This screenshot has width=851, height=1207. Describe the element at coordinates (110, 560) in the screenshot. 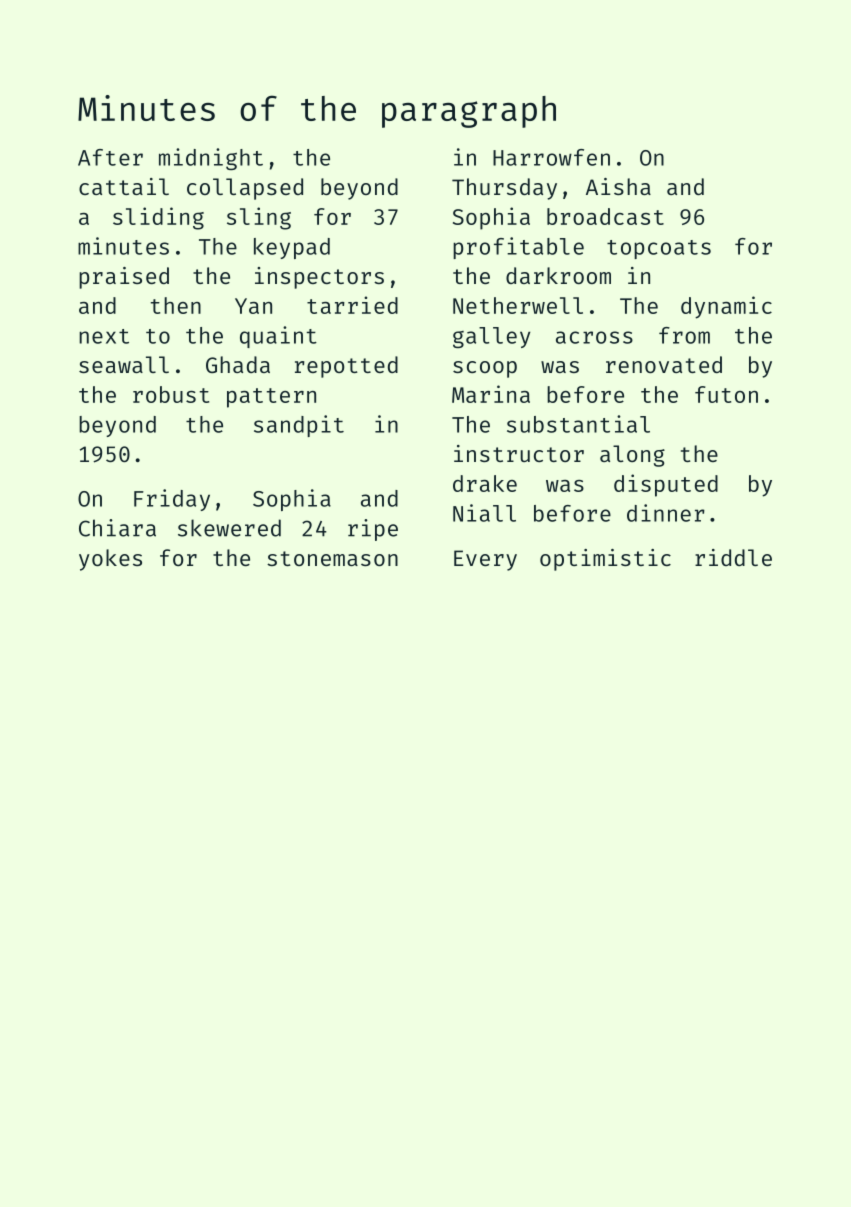

I see `yokes` at that location.
